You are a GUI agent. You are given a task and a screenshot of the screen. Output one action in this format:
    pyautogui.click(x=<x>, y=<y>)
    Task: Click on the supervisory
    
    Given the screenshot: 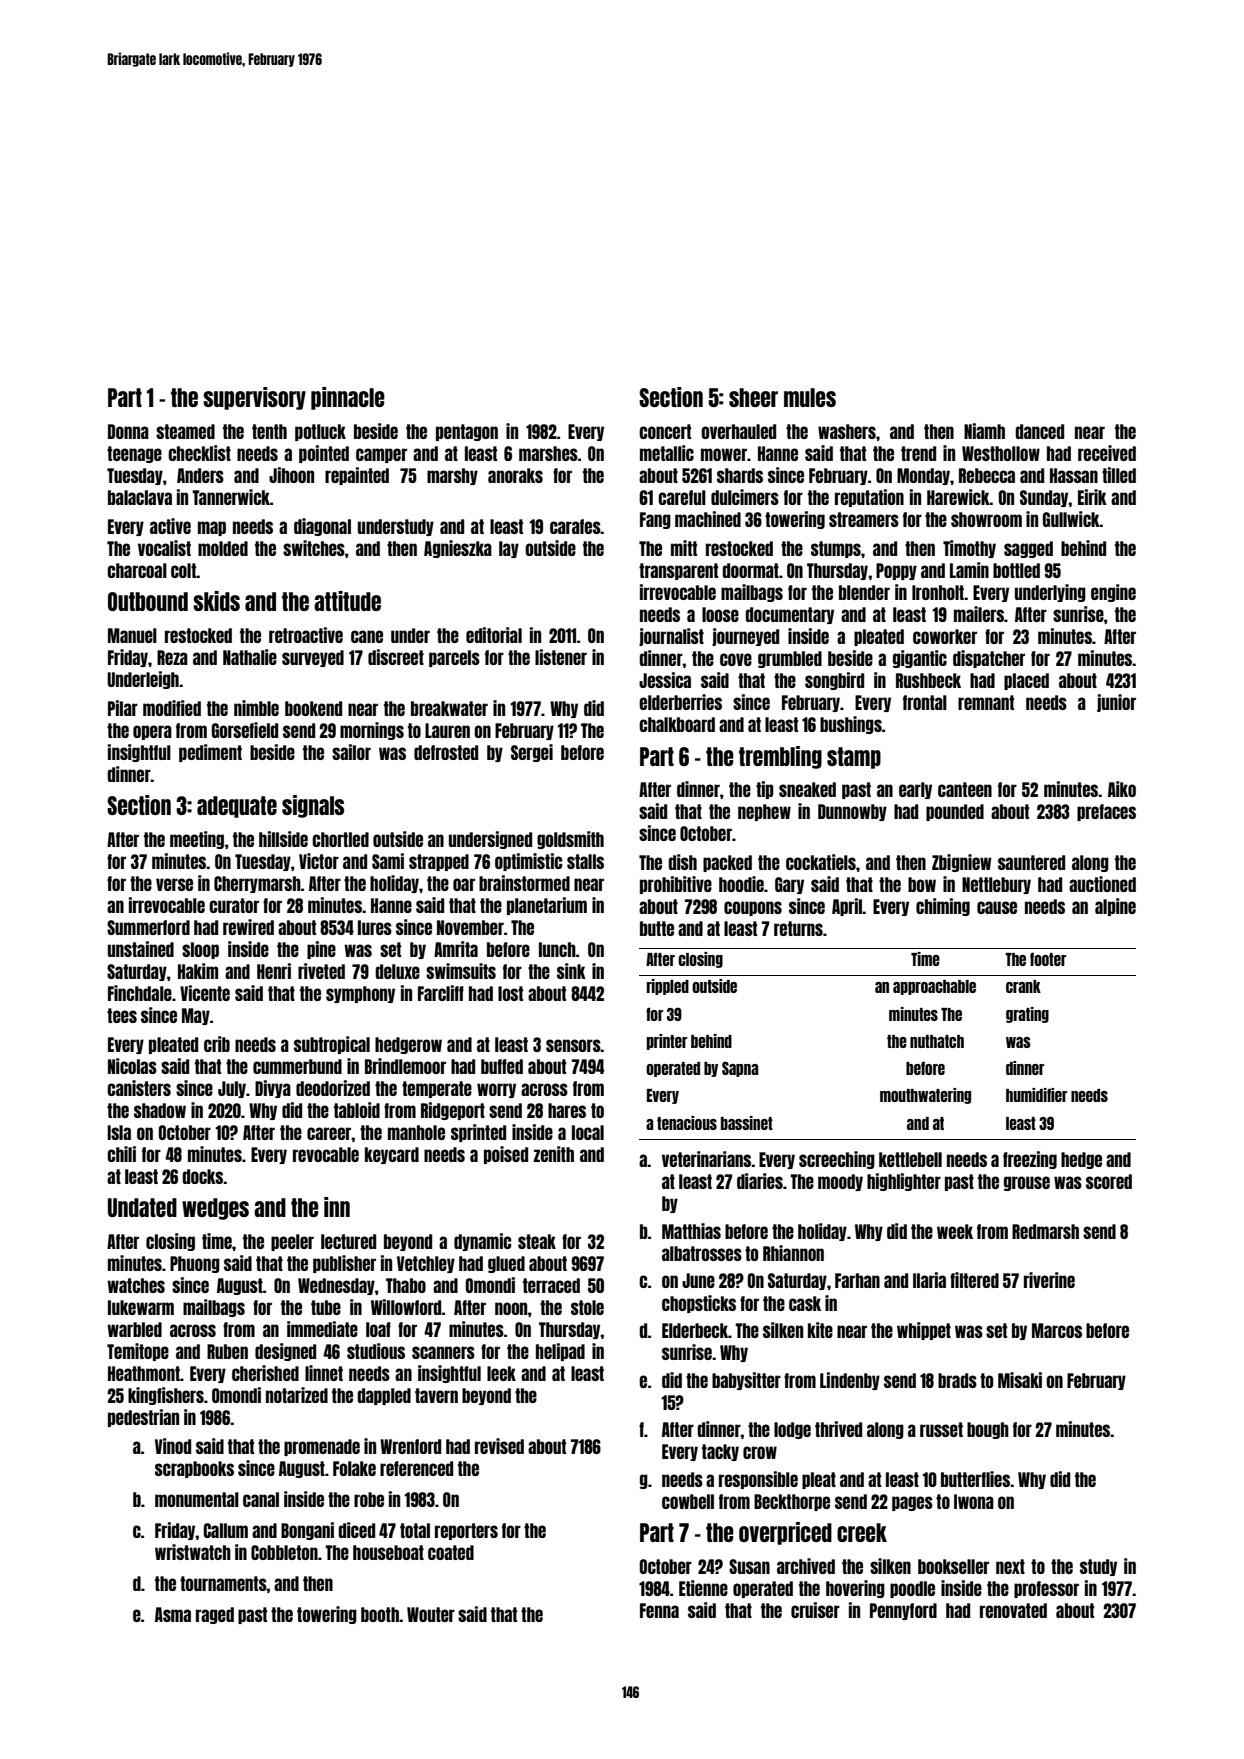 What is the action you would take?
    pyautogui.click(x=254, y=398)
